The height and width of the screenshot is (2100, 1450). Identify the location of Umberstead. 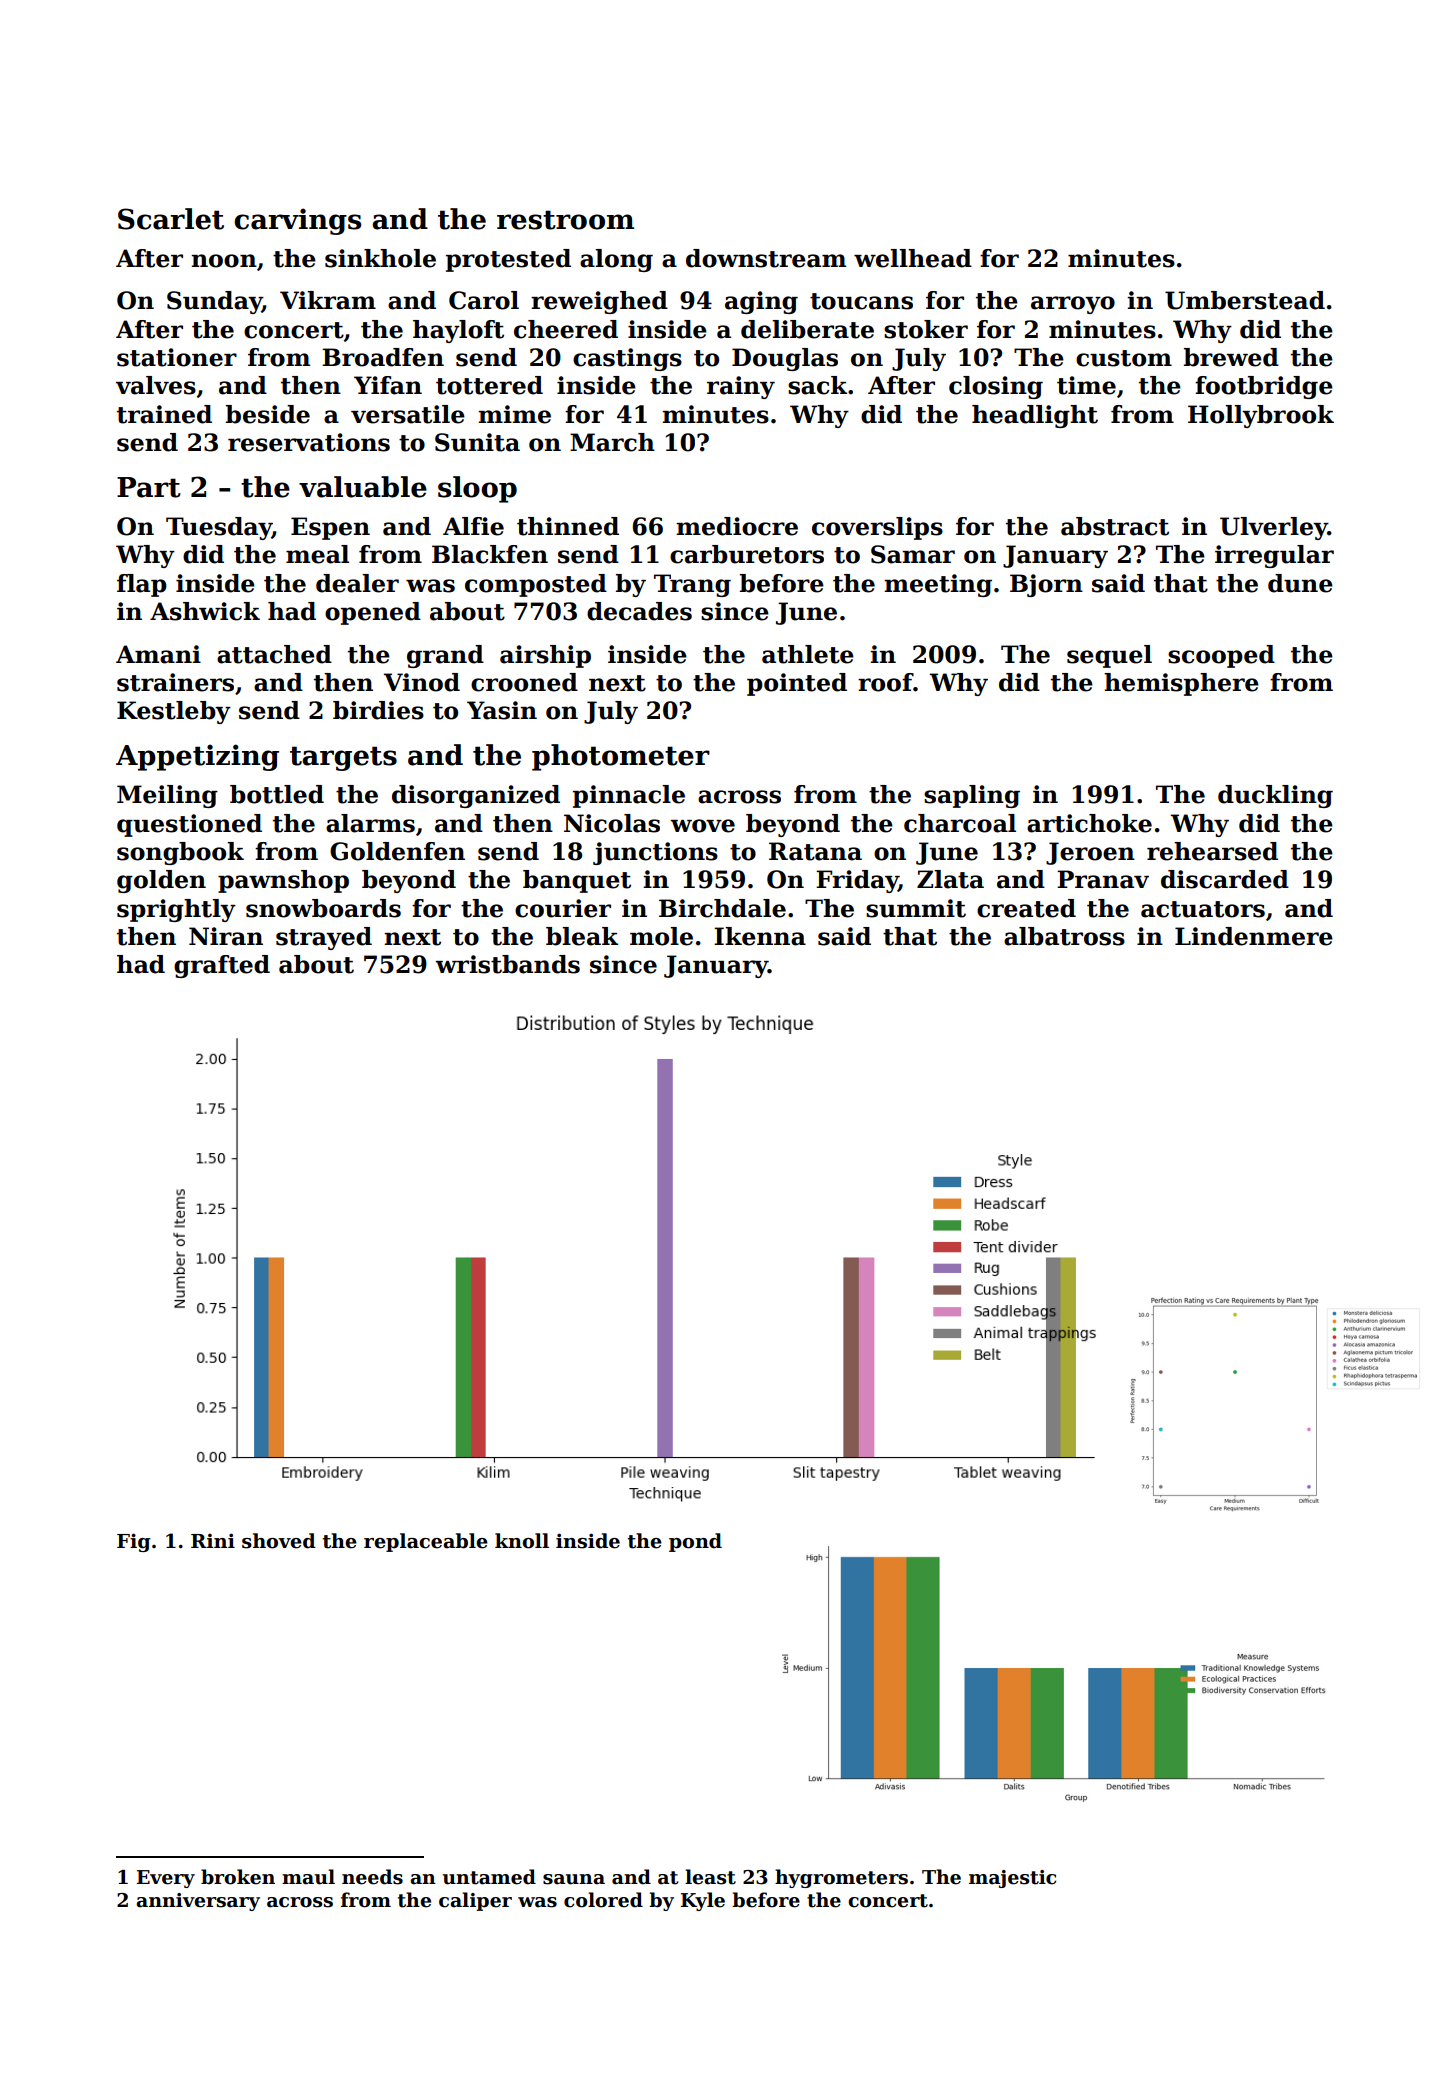
(1245, 300).
